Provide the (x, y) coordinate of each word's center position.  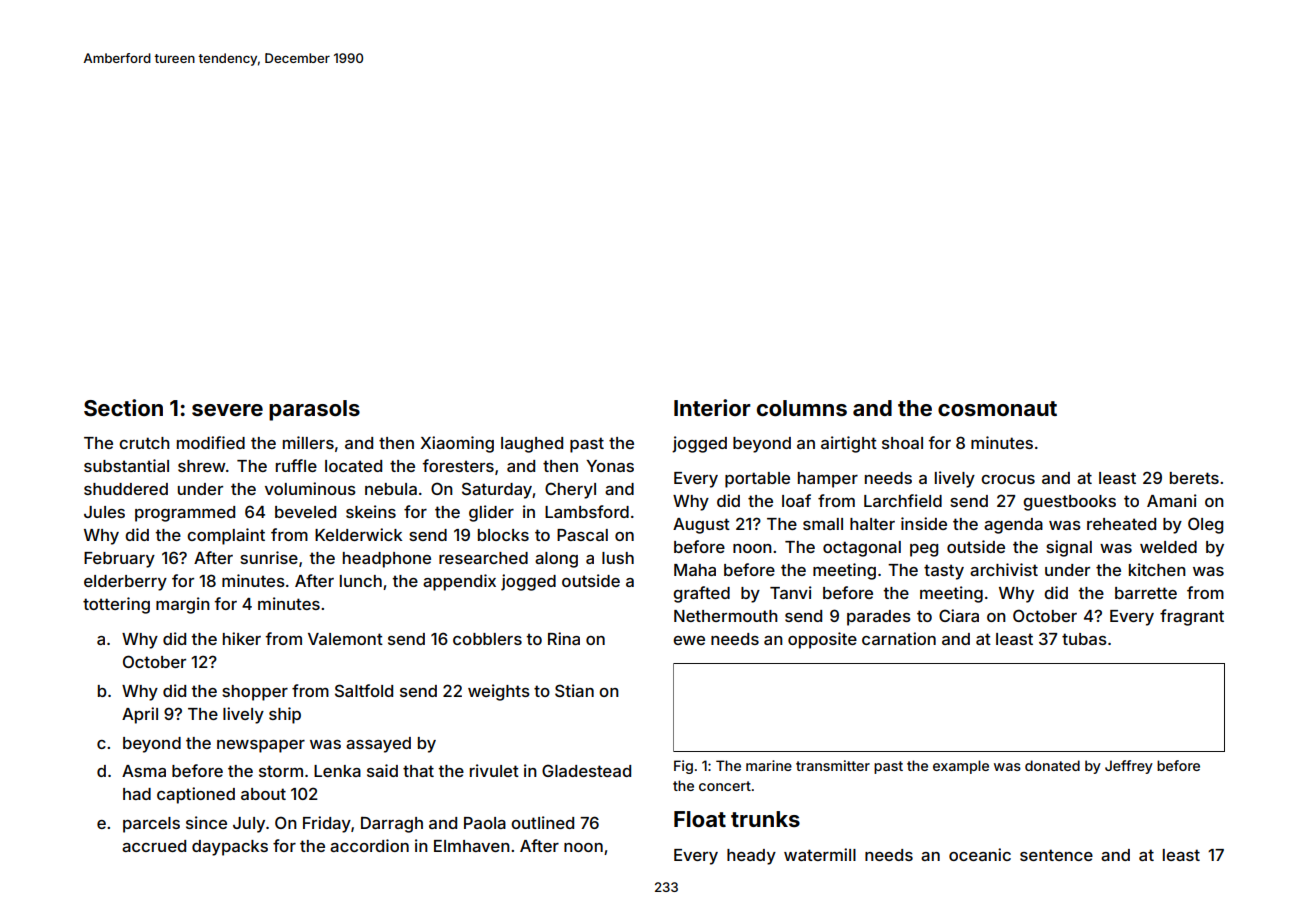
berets (1194, 478)
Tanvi (791, 592)
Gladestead (586, 770)
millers (308, 442)
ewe (689, 640)
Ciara (959, 615)
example (961, 767)
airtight (849, 444)
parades (879, 618)
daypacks (230, 848)
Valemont (345, 639)
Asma (144, 771)
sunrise (269, 557)
